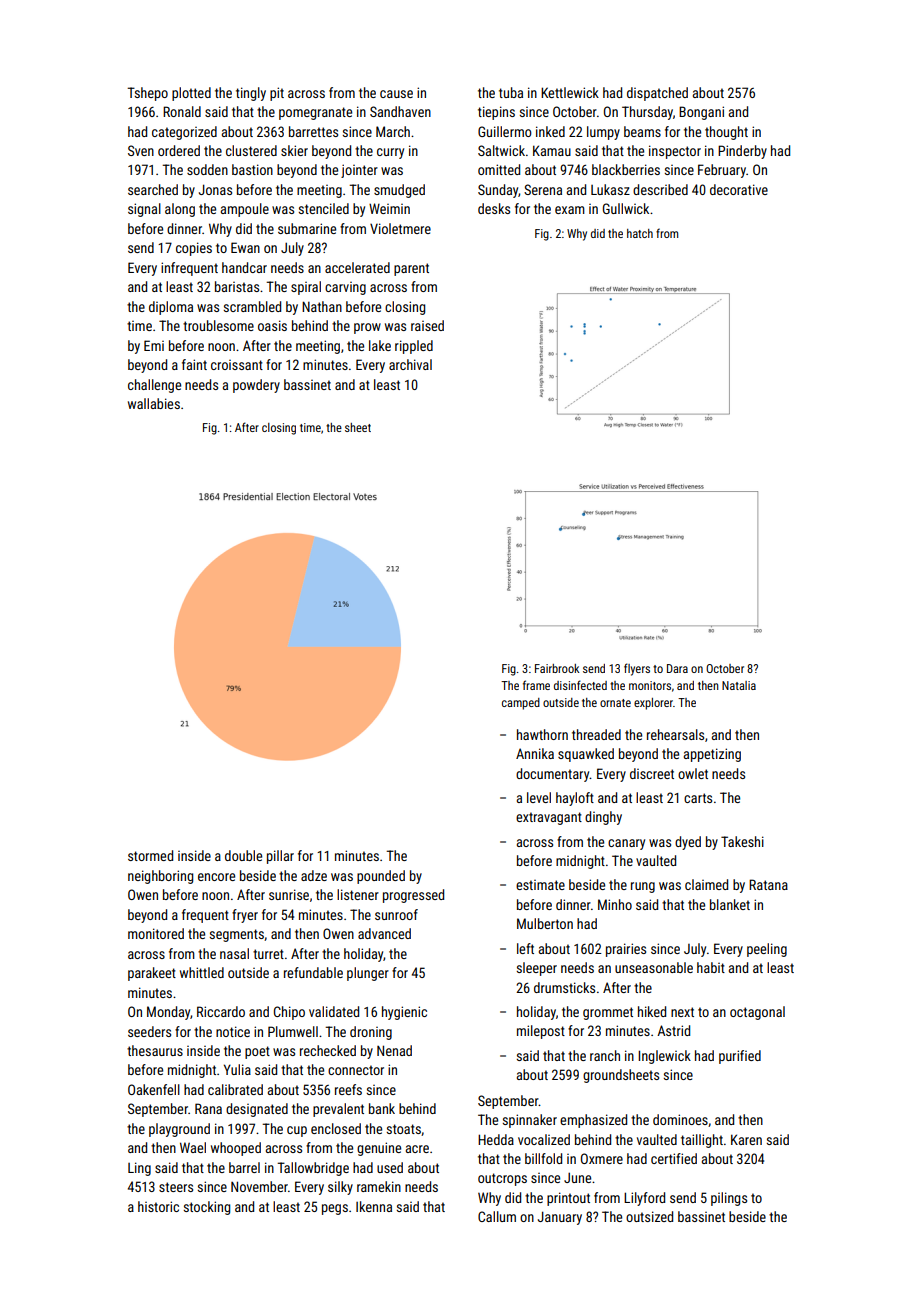 The height and width of the screenshot is (1311, 924). I want to click on Dara, so click(677, 668).
